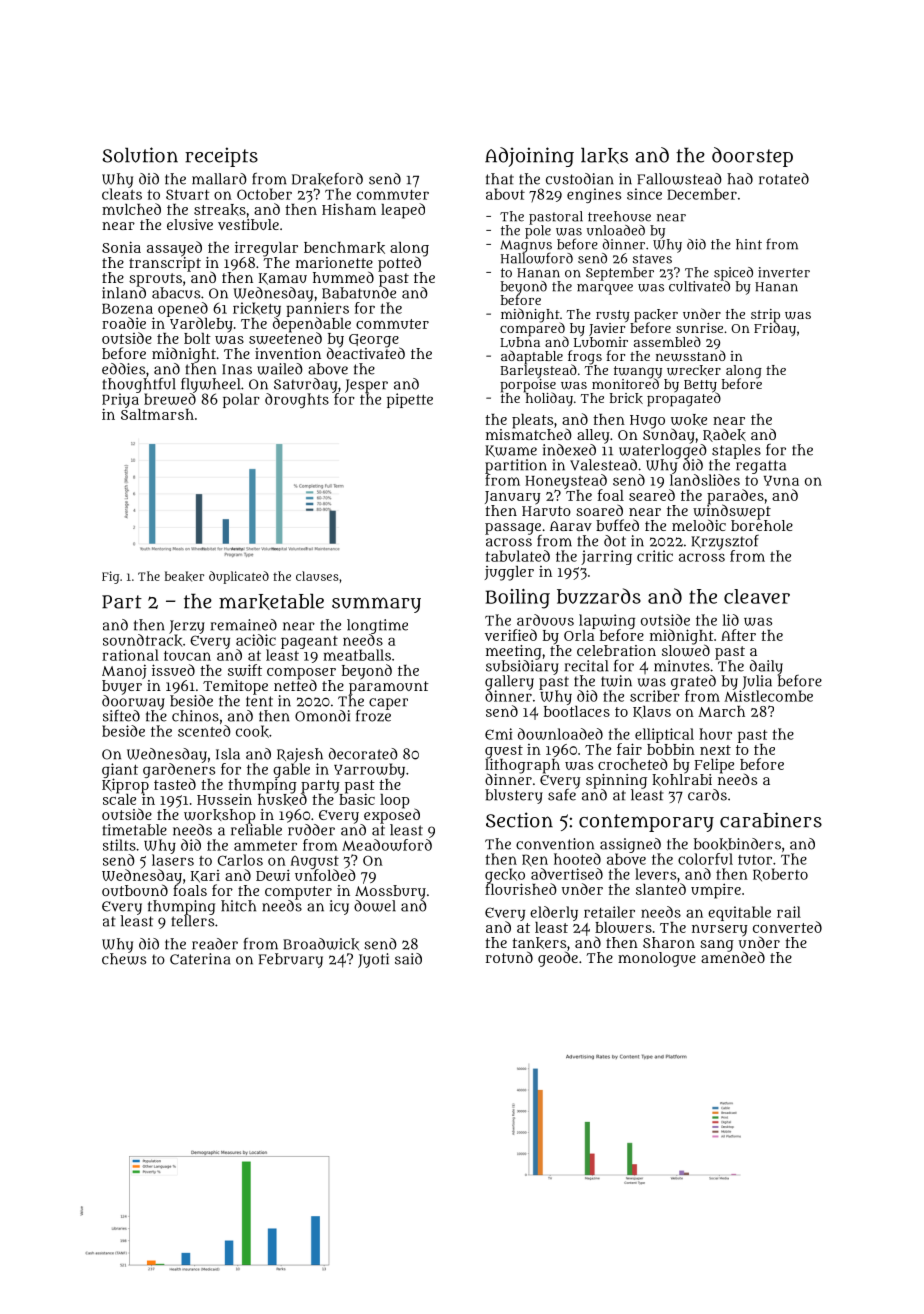 This screenshot has width=924, height=1314. Describe the element at coordinates (244, 625) in the screenshot. I see `remained` at that location.
